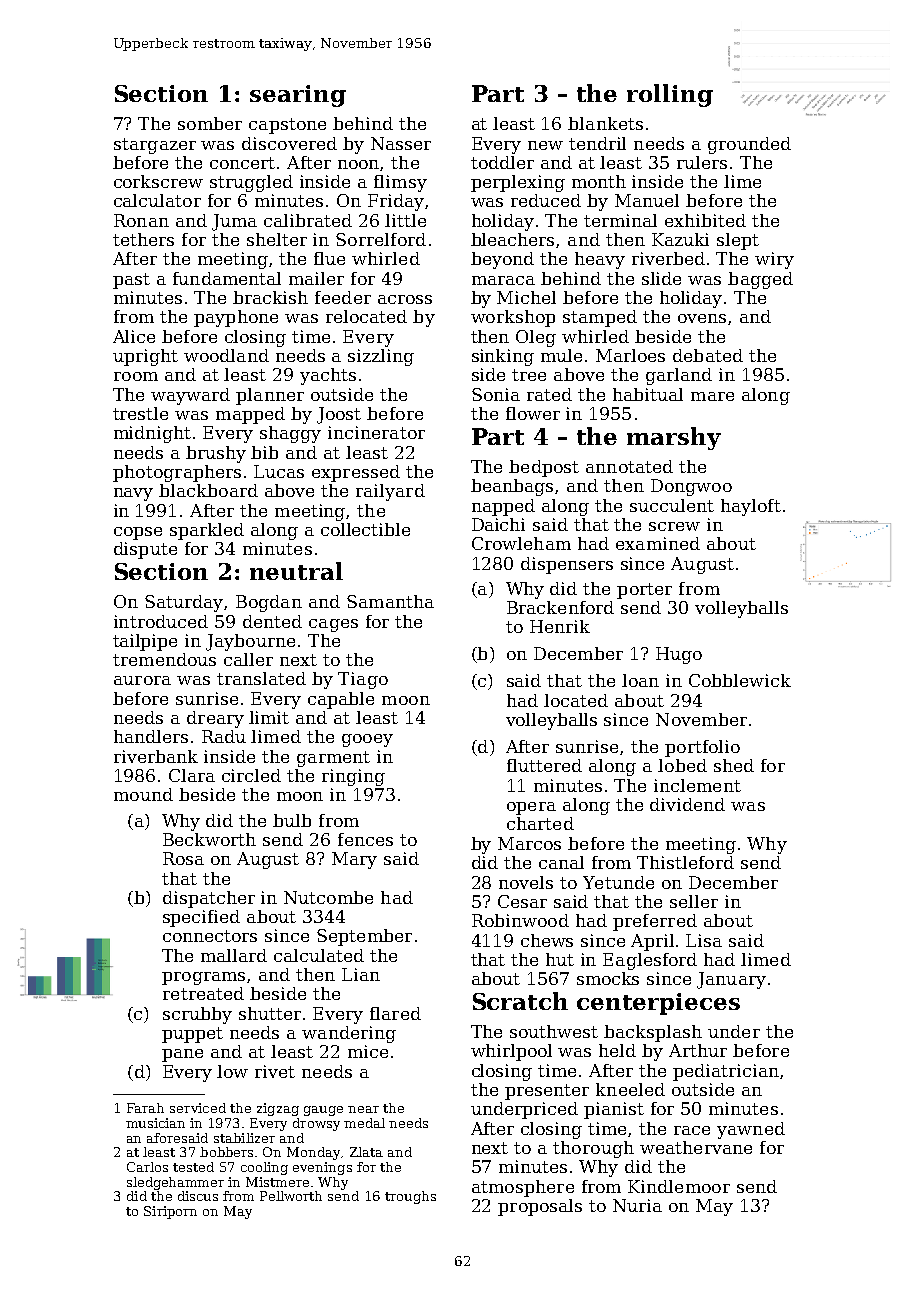 Image resolution: width=908 pixels, height=1316 pixels. Describe the element at coordinates (670, 95) in the screenshot. I see `rolling` at that location.
